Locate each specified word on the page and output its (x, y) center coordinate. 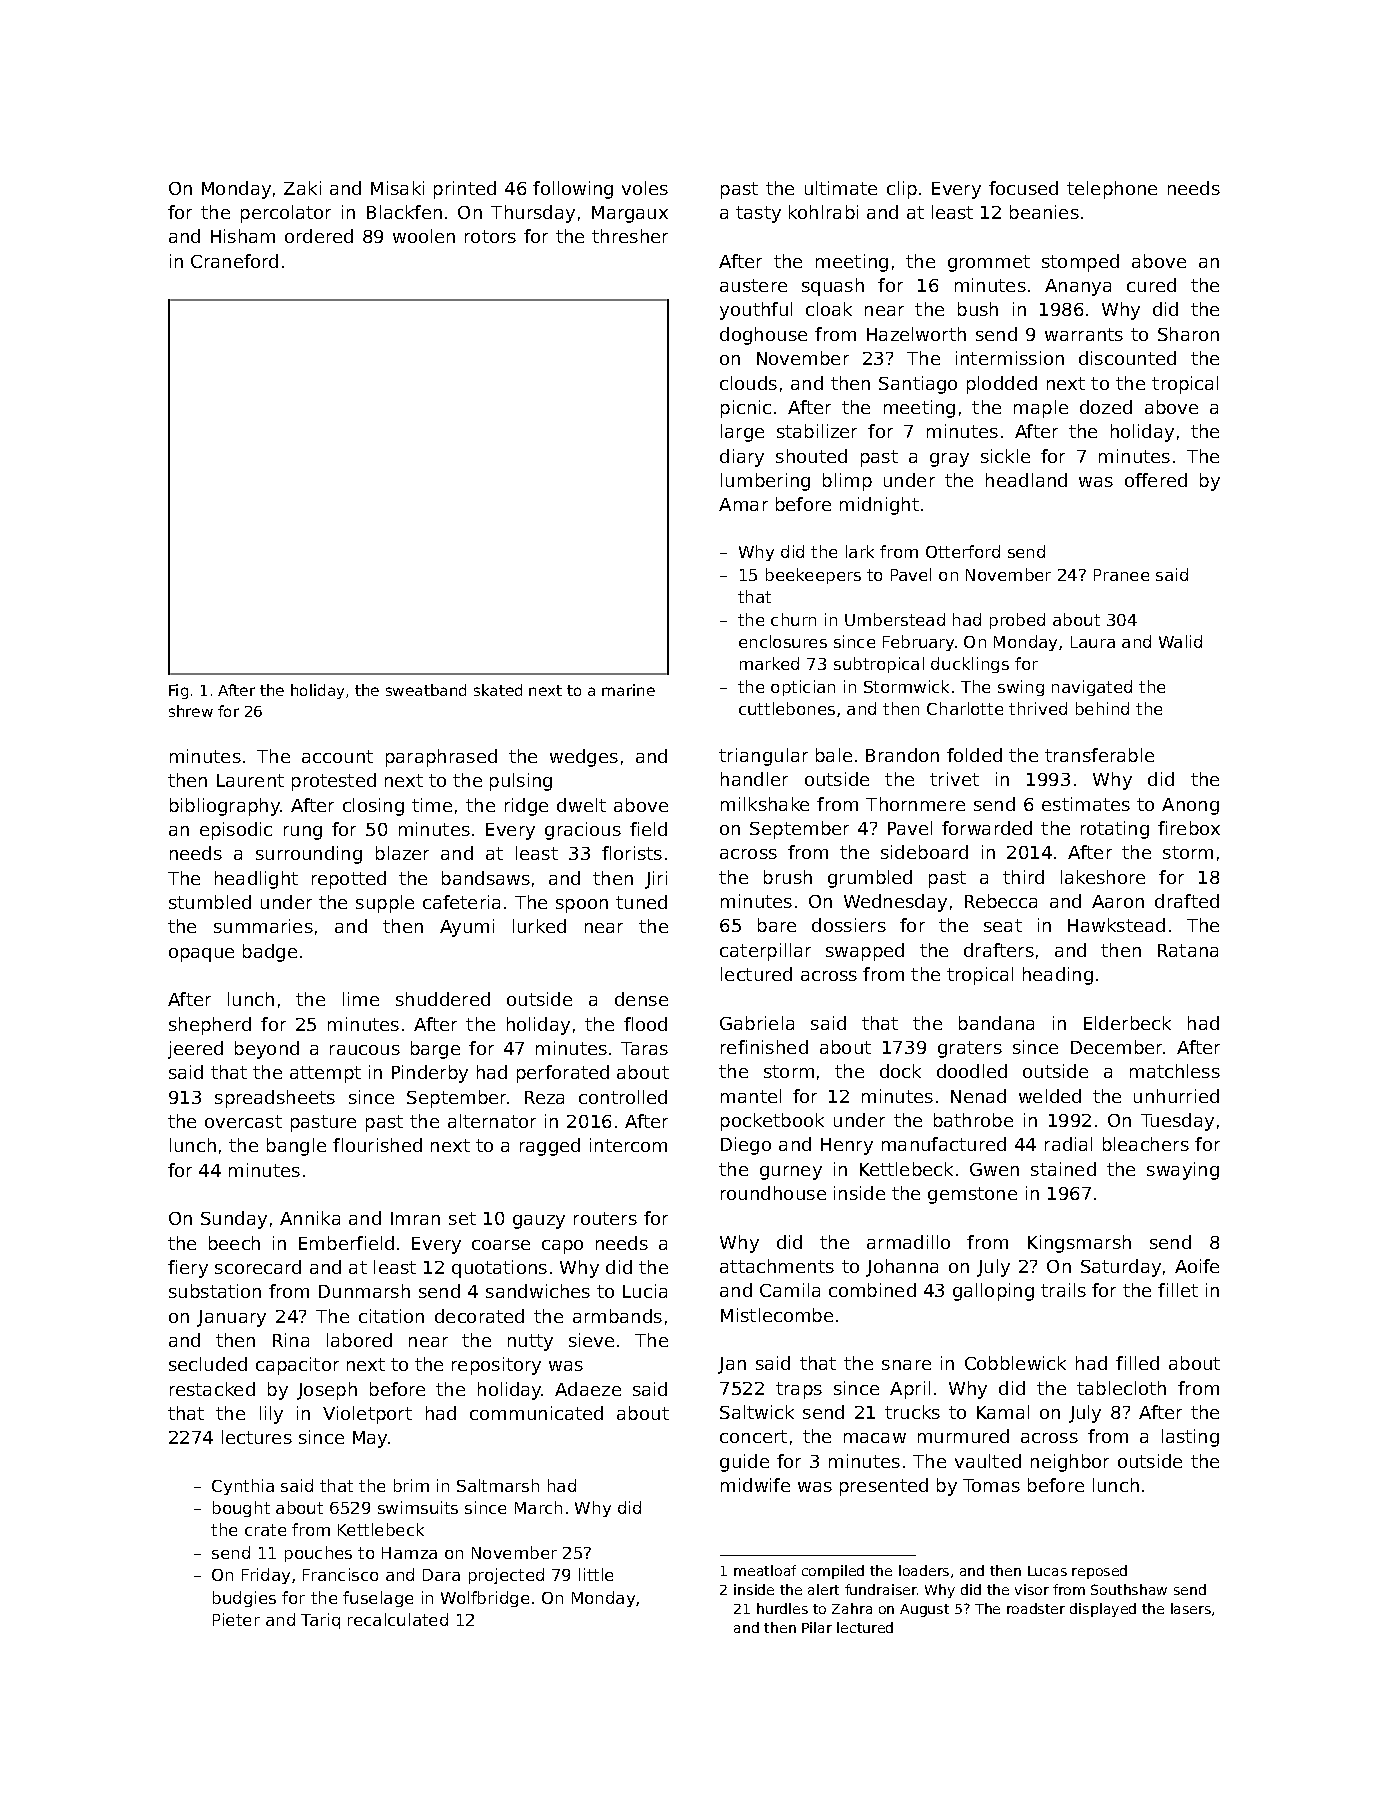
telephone (1112, 190)
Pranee (1121, 575)
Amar (743, 504)
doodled (972, 1071)
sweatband (426, 690)
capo (562, 1247)
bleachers (1146, 1144)
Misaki (397, 188)
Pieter (236, 1619)
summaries (263, 926)
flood (645, 1024)
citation (391, 1316)
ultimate (841, 188)
